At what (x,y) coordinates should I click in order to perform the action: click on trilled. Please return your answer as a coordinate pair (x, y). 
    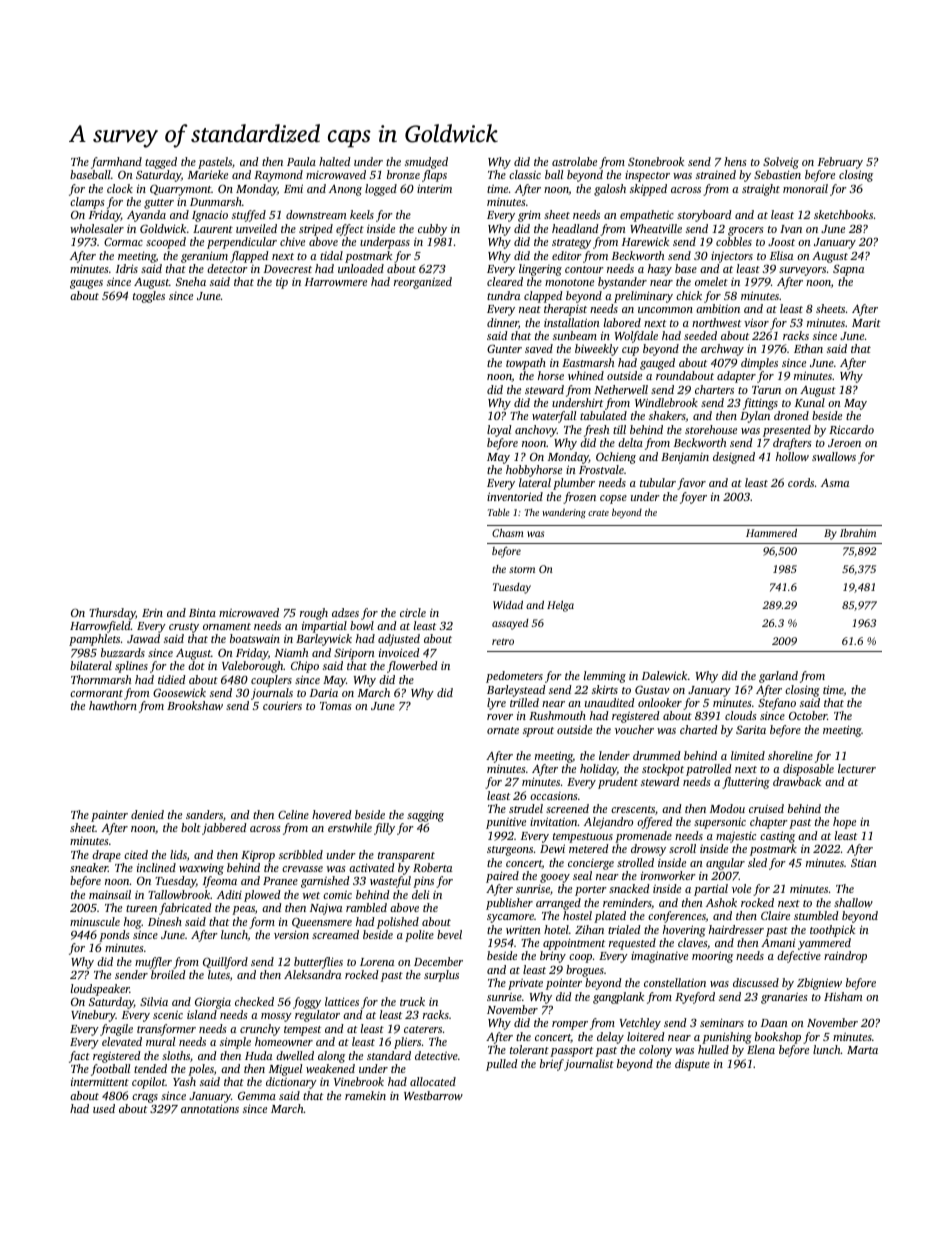
    Looking at the image, I should click on (524, 702).
